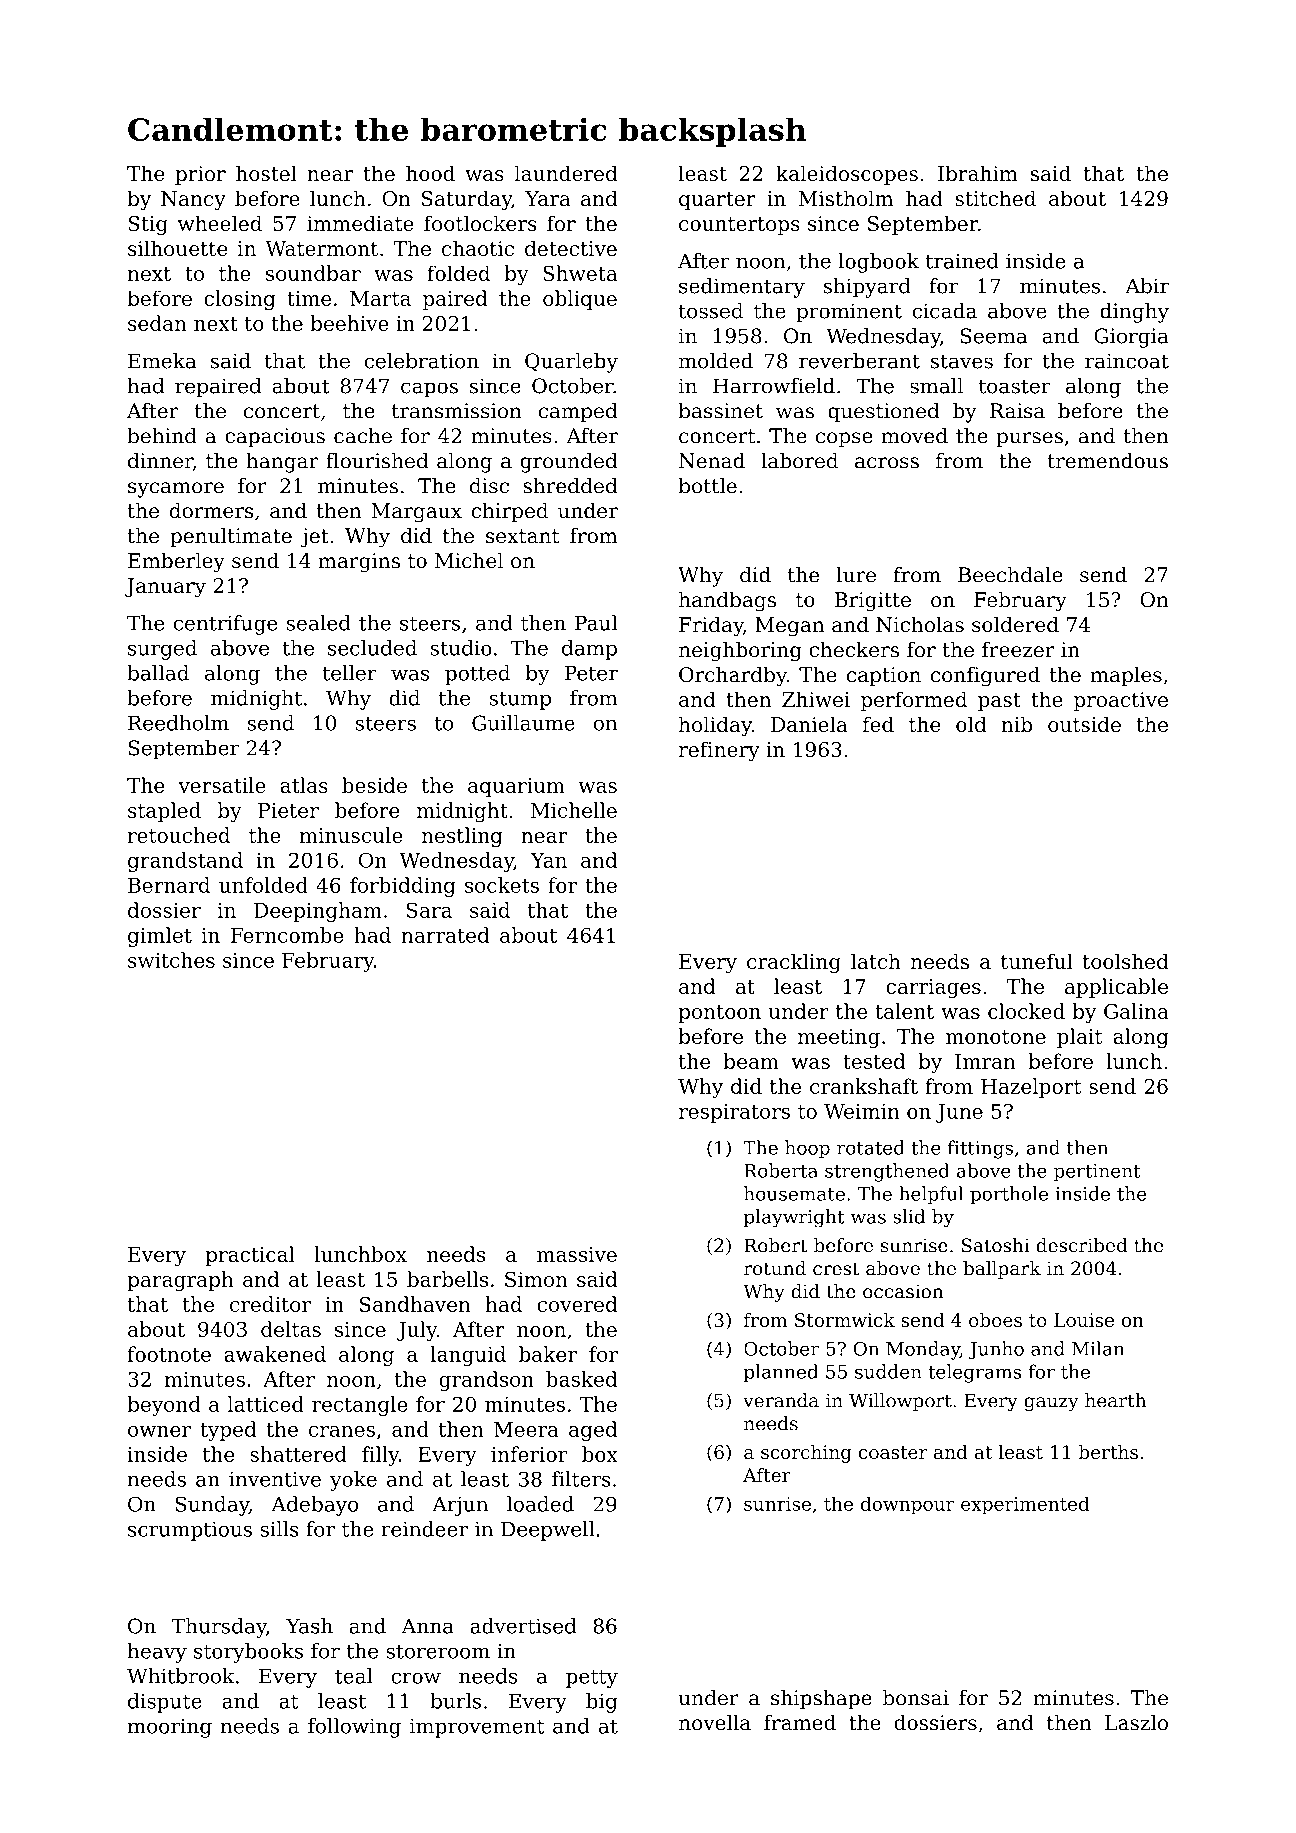 The image size is (1296, 1833). I want to click on scorching, so click(806, 1454).
